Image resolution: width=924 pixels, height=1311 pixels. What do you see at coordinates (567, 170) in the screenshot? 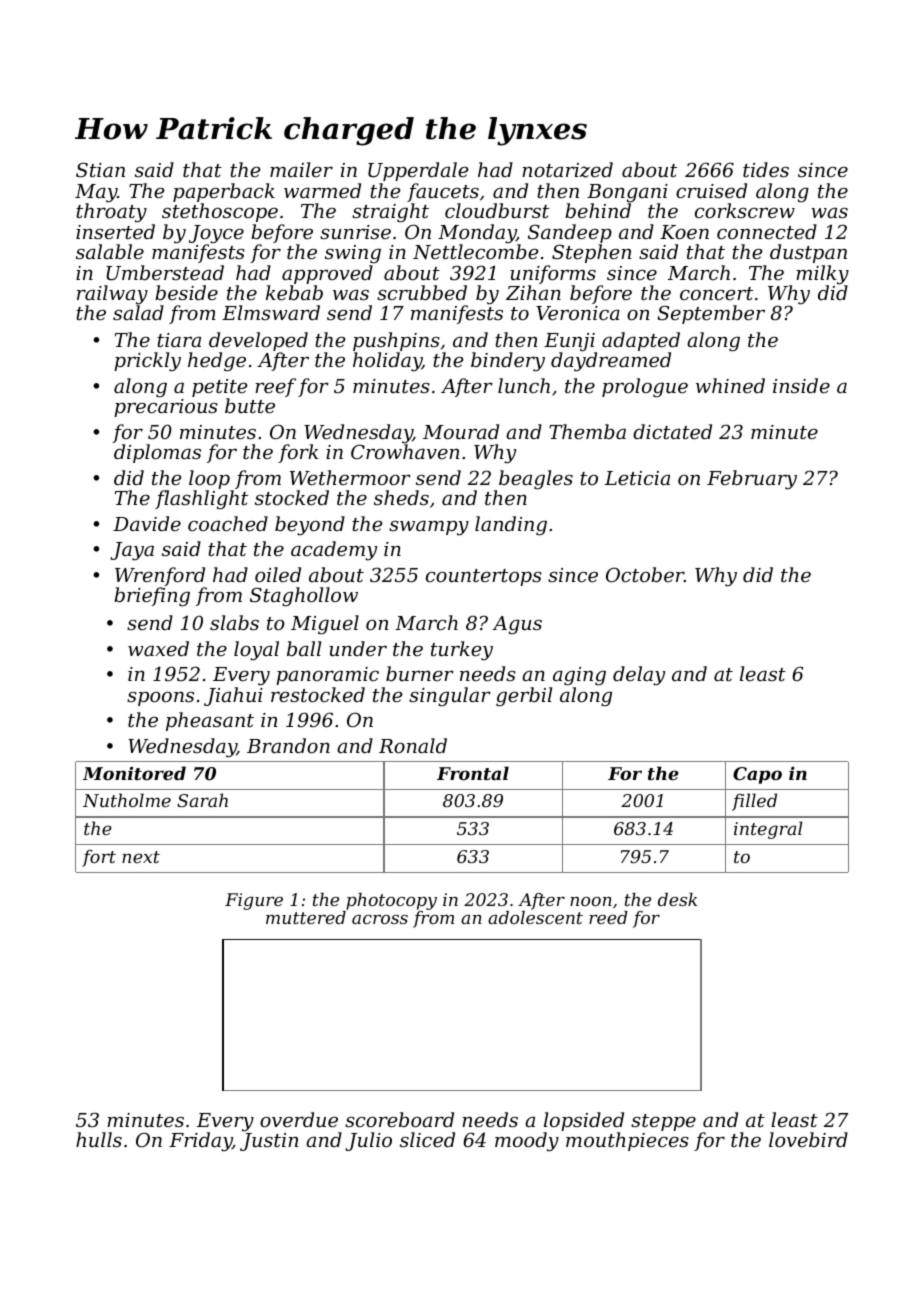
I see `notarized` at bounding box center [567, 170].
